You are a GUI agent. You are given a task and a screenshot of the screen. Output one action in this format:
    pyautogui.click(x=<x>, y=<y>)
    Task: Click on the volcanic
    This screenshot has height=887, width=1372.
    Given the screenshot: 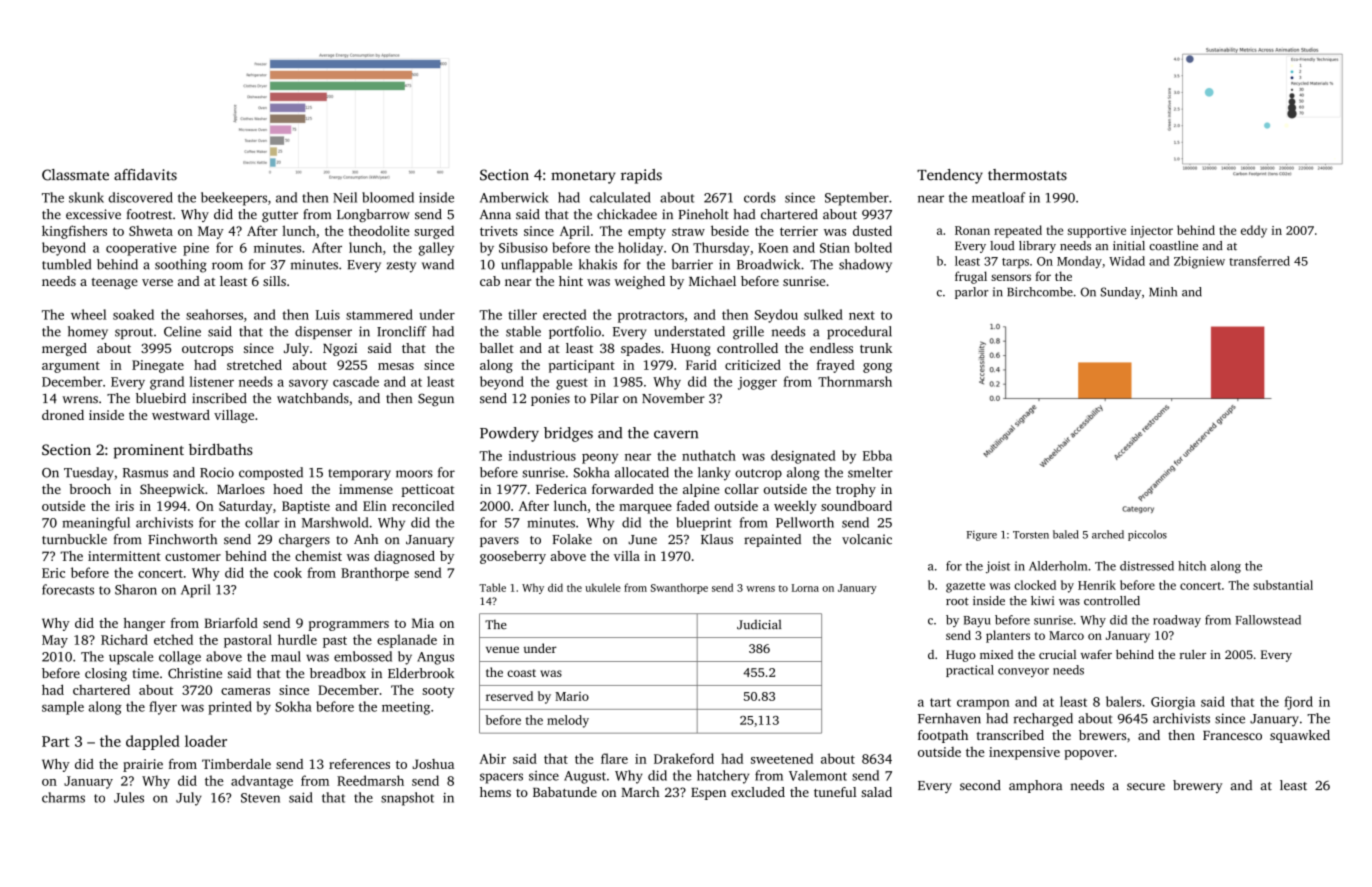 What is the action you would take?
    pyautogui.click(x=867, y=539)
